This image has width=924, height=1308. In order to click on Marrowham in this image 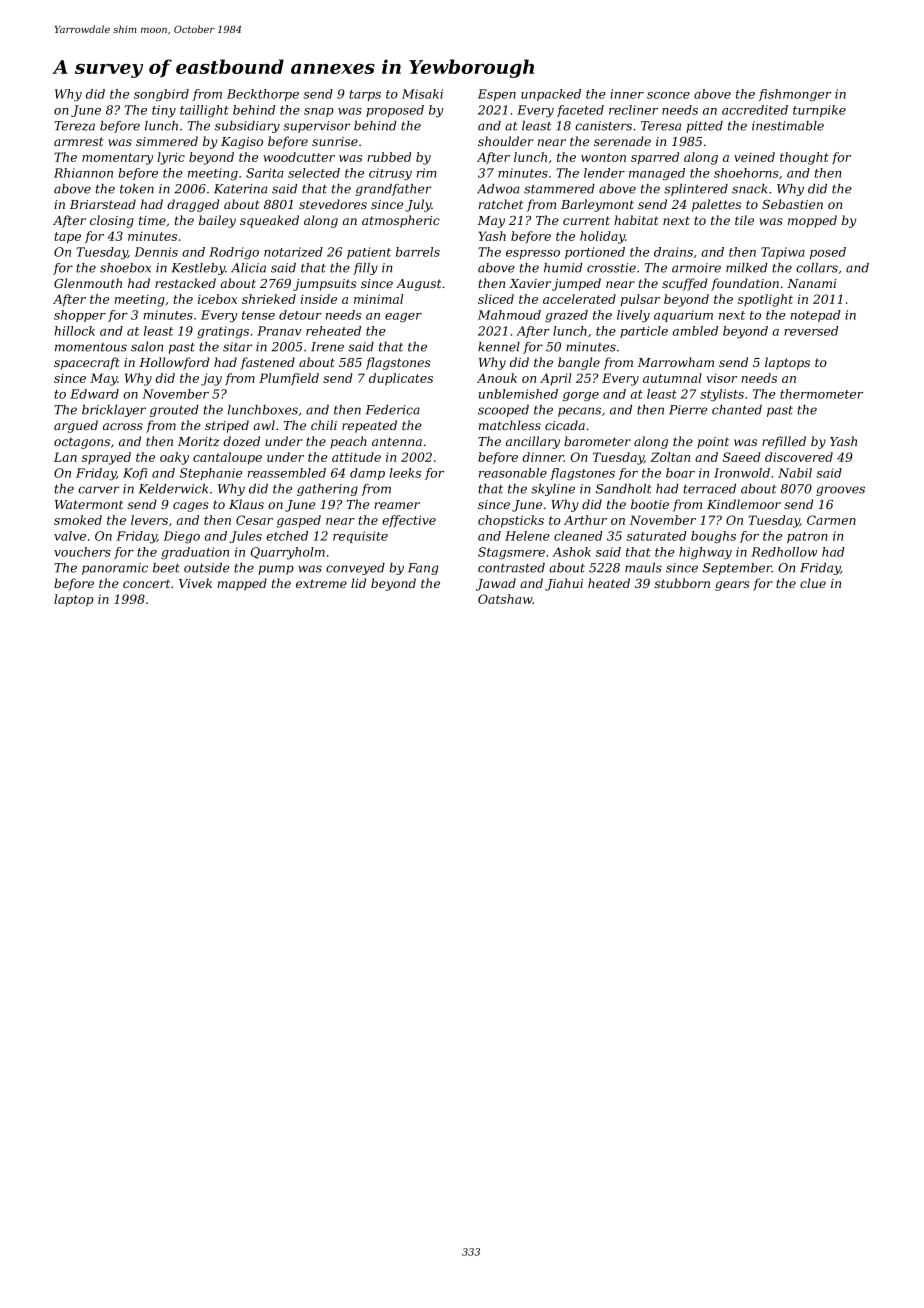, I will do `click(676, 362)`.
